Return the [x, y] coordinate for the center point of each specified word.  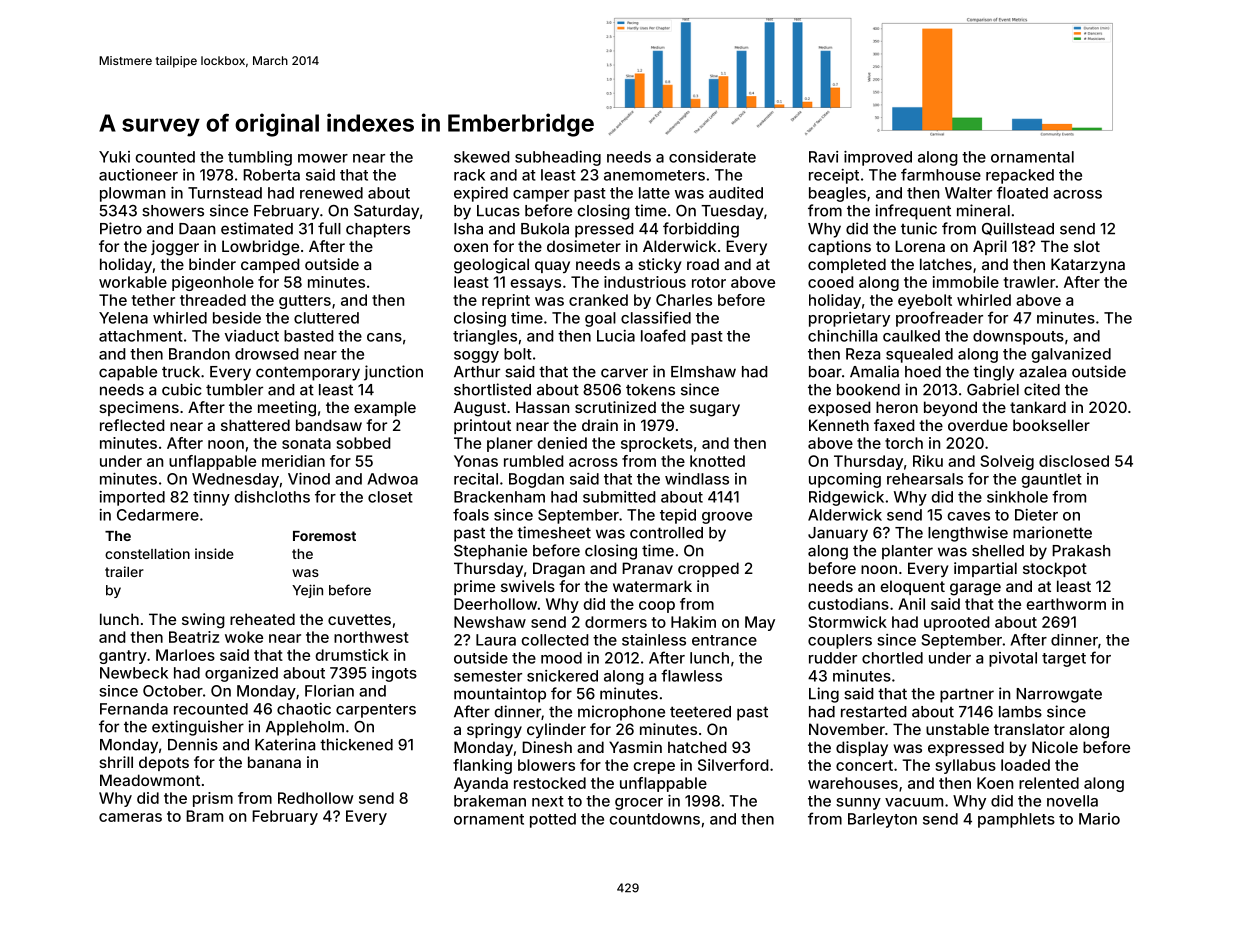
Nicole [1055, 747]
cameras [130, 817]
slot [1087, 246]
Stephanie [490, 552]
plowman [132, 194]
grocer [639, 804]
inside [214, 553]
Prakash [1081, 551]
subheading [558, 158]
